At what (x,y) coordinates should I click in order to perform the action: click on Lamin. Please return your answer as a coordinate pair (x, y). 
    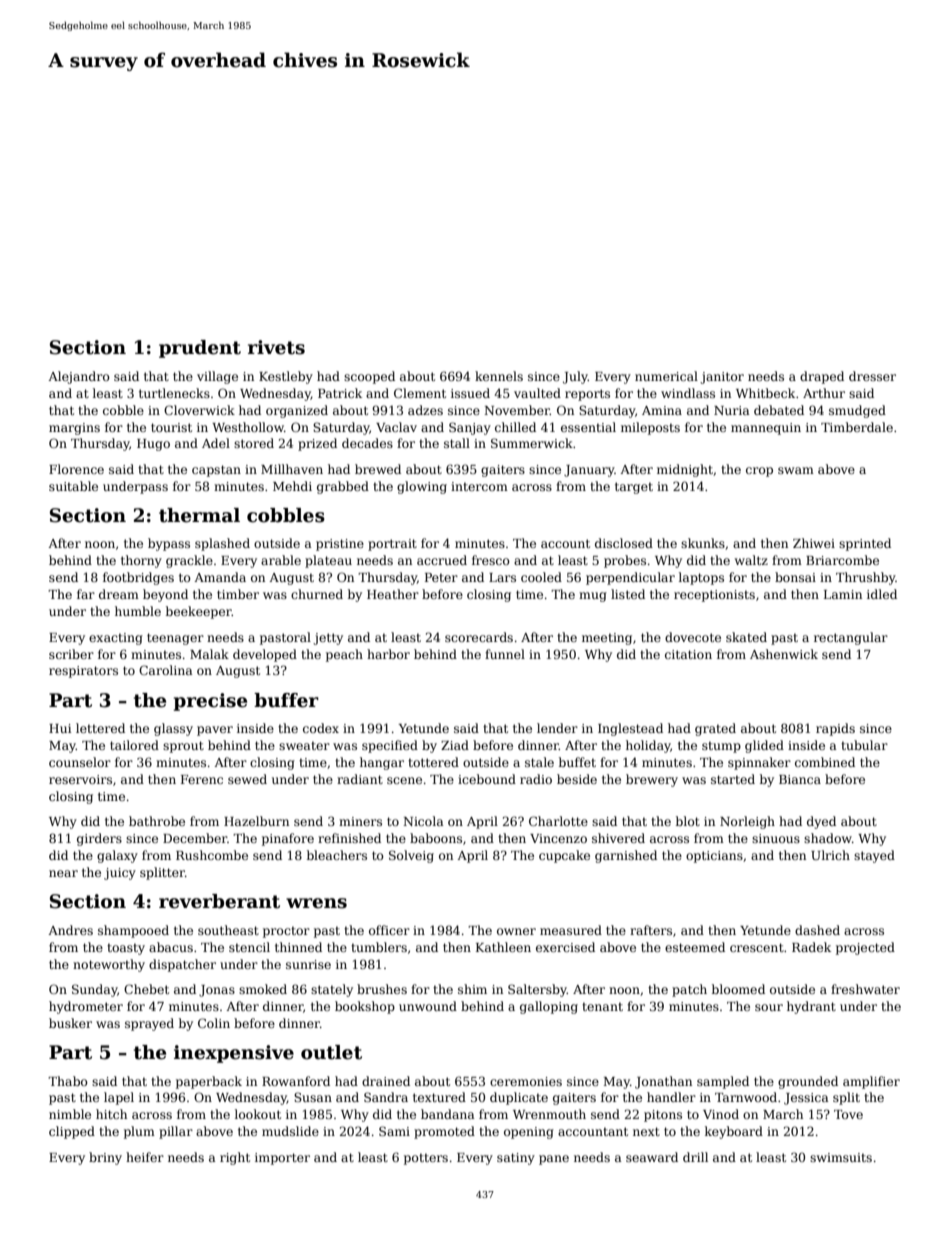
    Looking at the image, I should click on (843, 594).
